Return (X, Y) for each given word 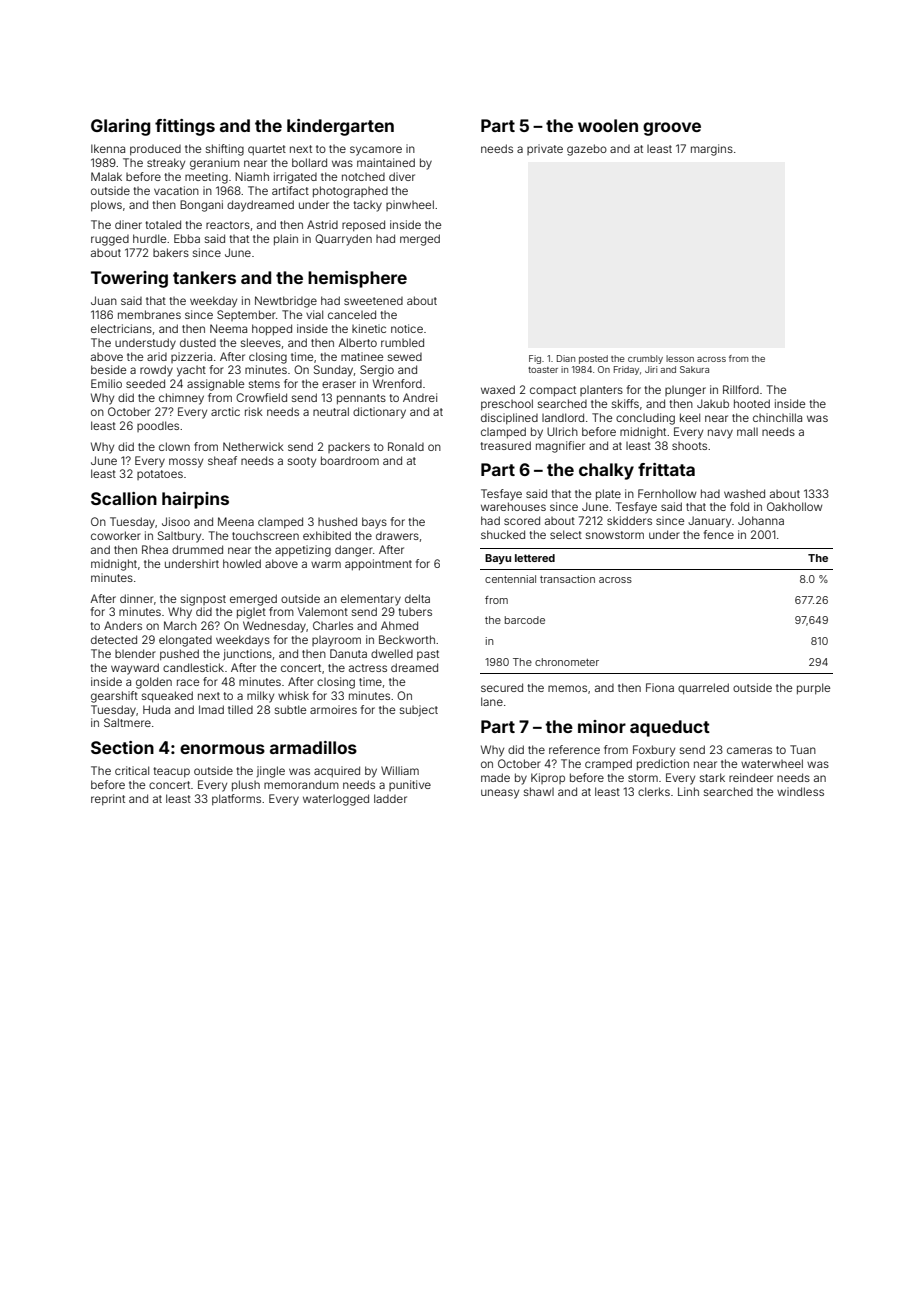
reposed (363, 225)
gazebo (587, 150)
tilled (240, 709)
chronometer (567, 662)
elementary (371, 600)
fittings (185, 127)
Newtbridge (286, 302)
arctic (225, 411)
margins (712, 150)
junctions (247, 655)
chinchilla (777, 417)
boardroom (350, 460)
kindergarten (340, 127)
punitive (410, 785)
